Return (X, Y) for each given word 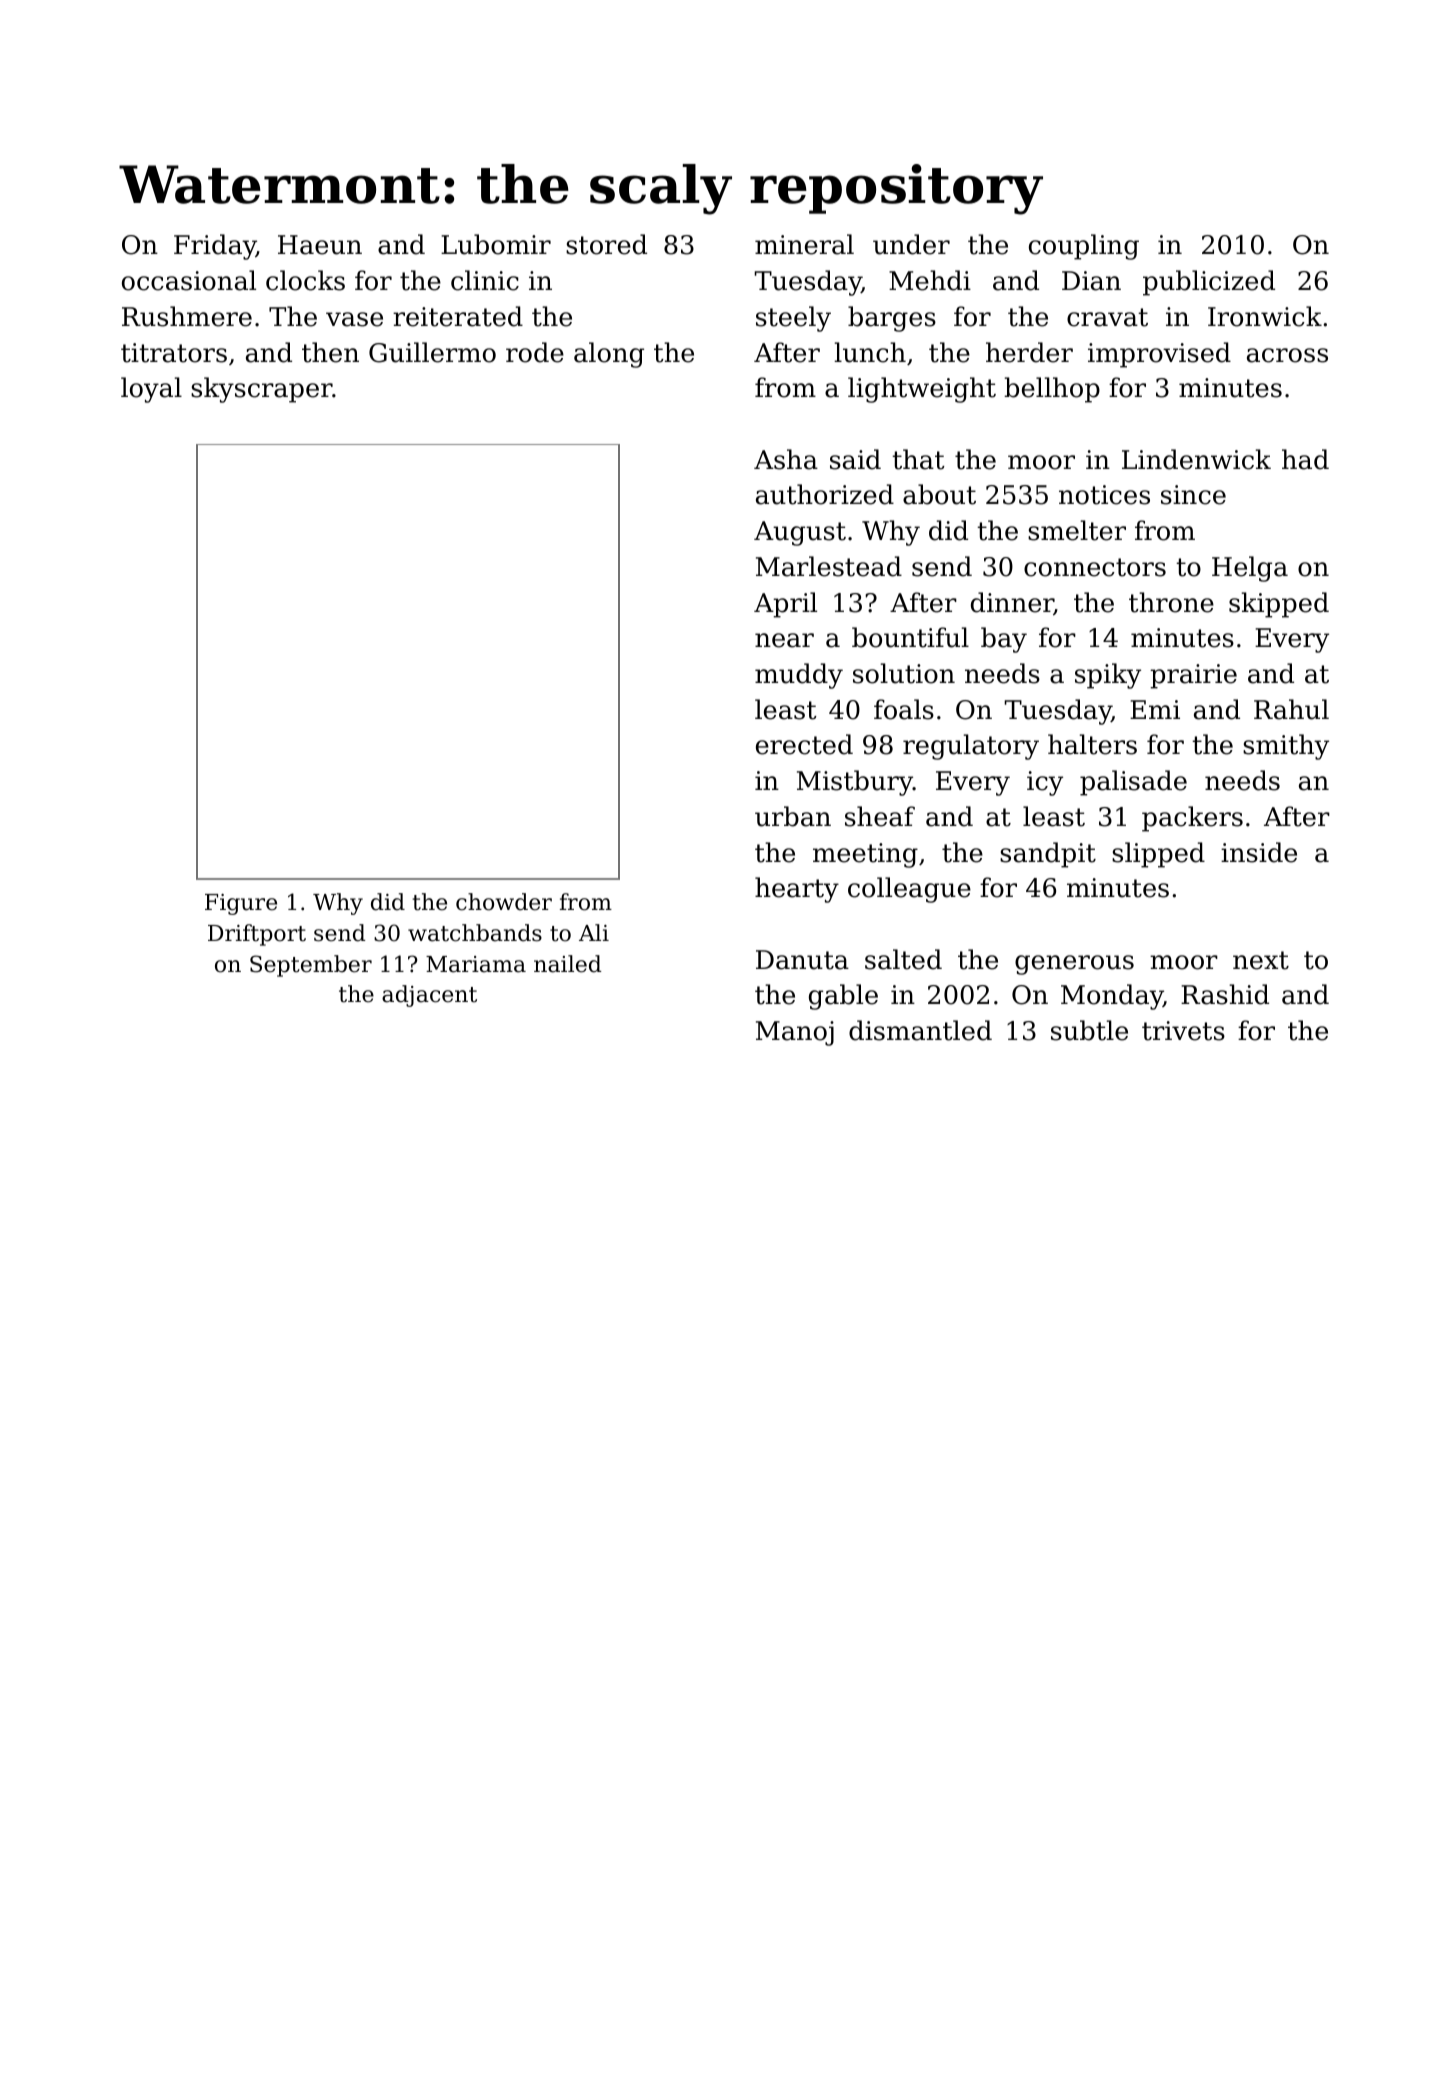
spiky (1108, 676)
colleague (909, 890)
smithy (1286, 747)
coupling (1084, 247)
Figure (241, 904)
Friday (215, 247)
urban (793, 816)
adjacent (429, 996)
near (784, 640)
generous (1074, 965)
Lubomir (496, 244)
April (785, 605)
